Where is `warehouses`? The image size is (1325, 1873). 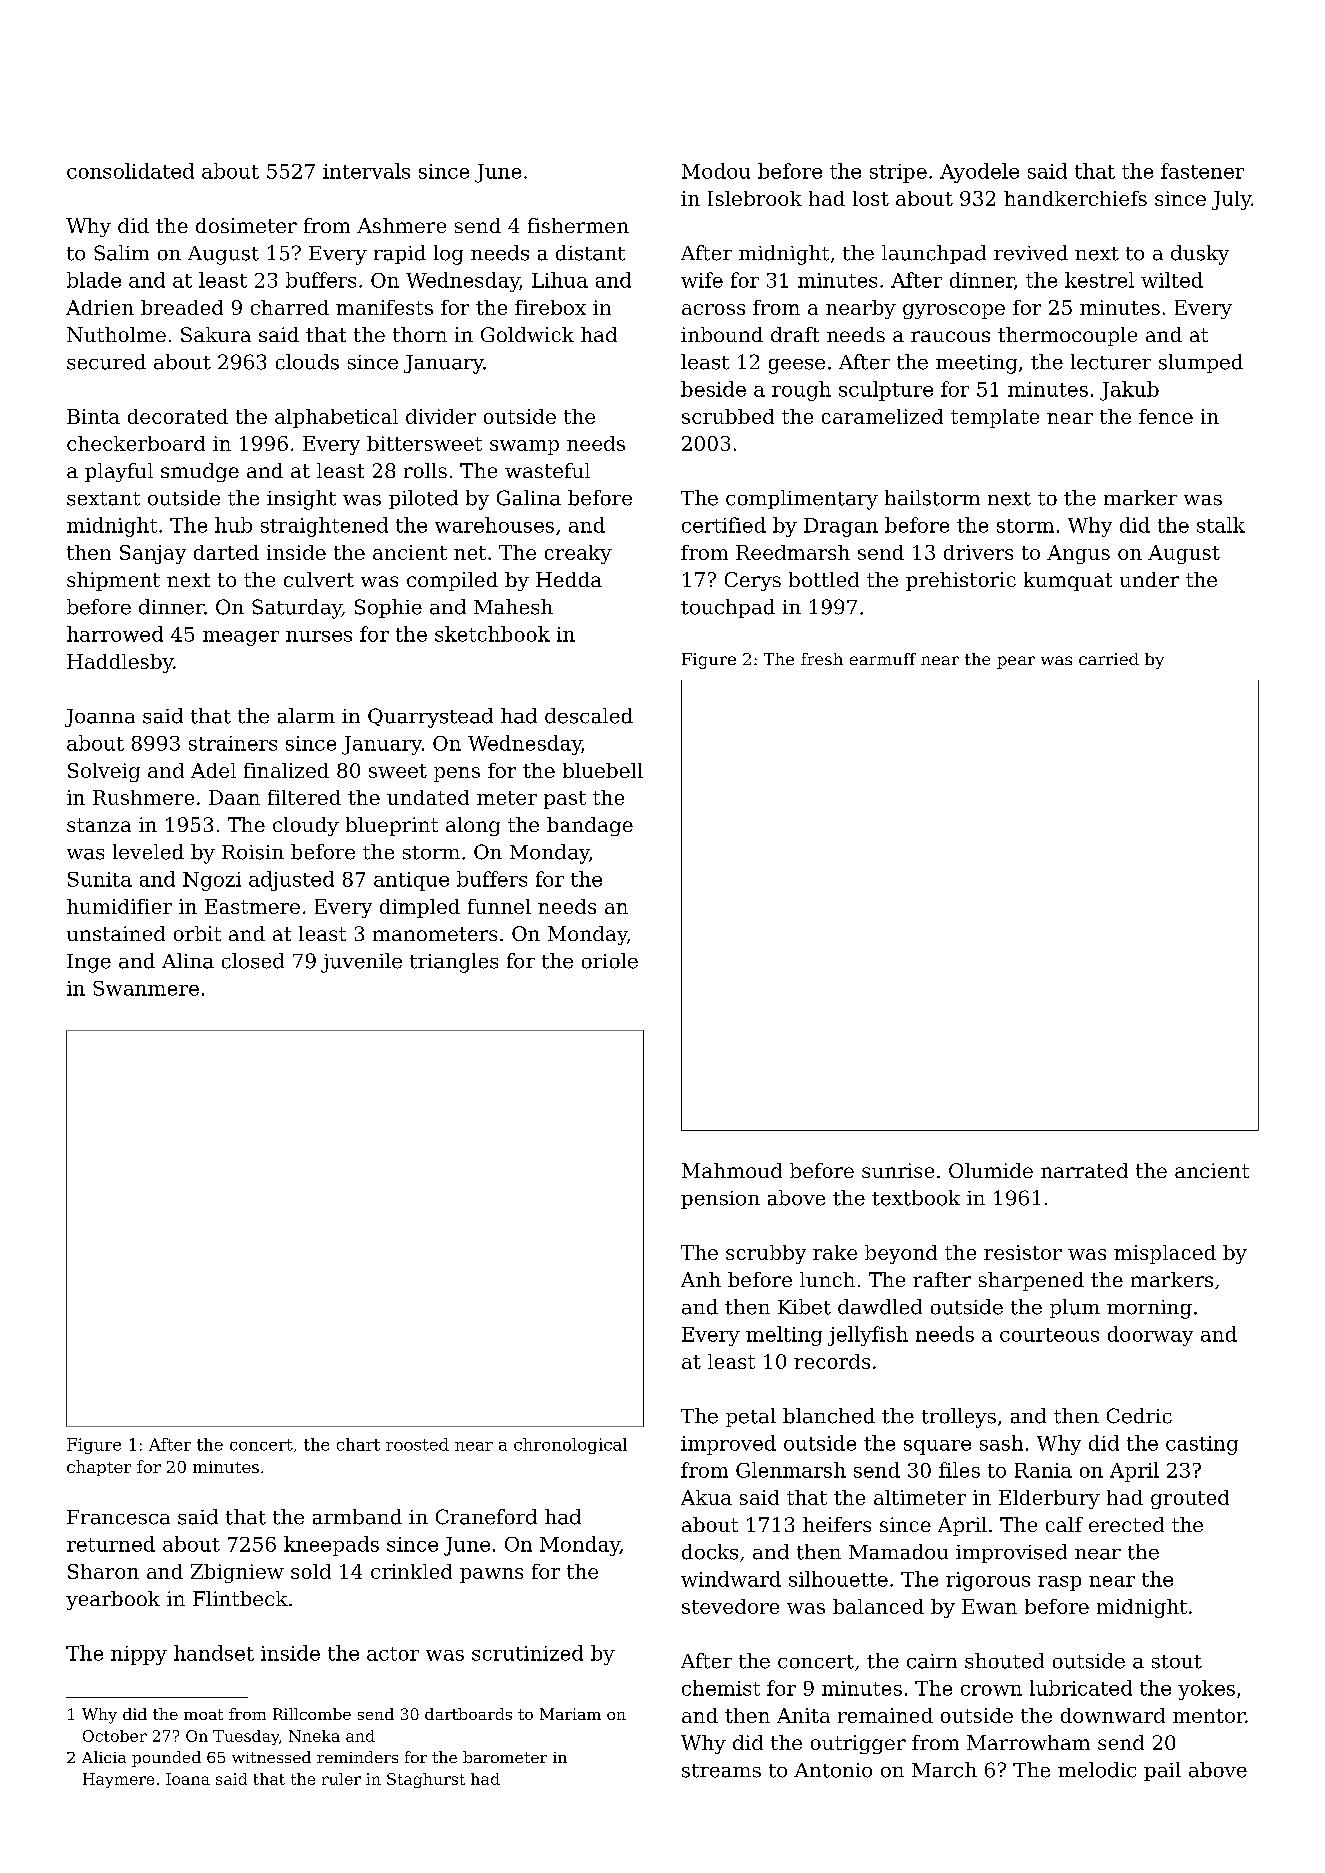 warehouses is located at coordinates (494, 525).
